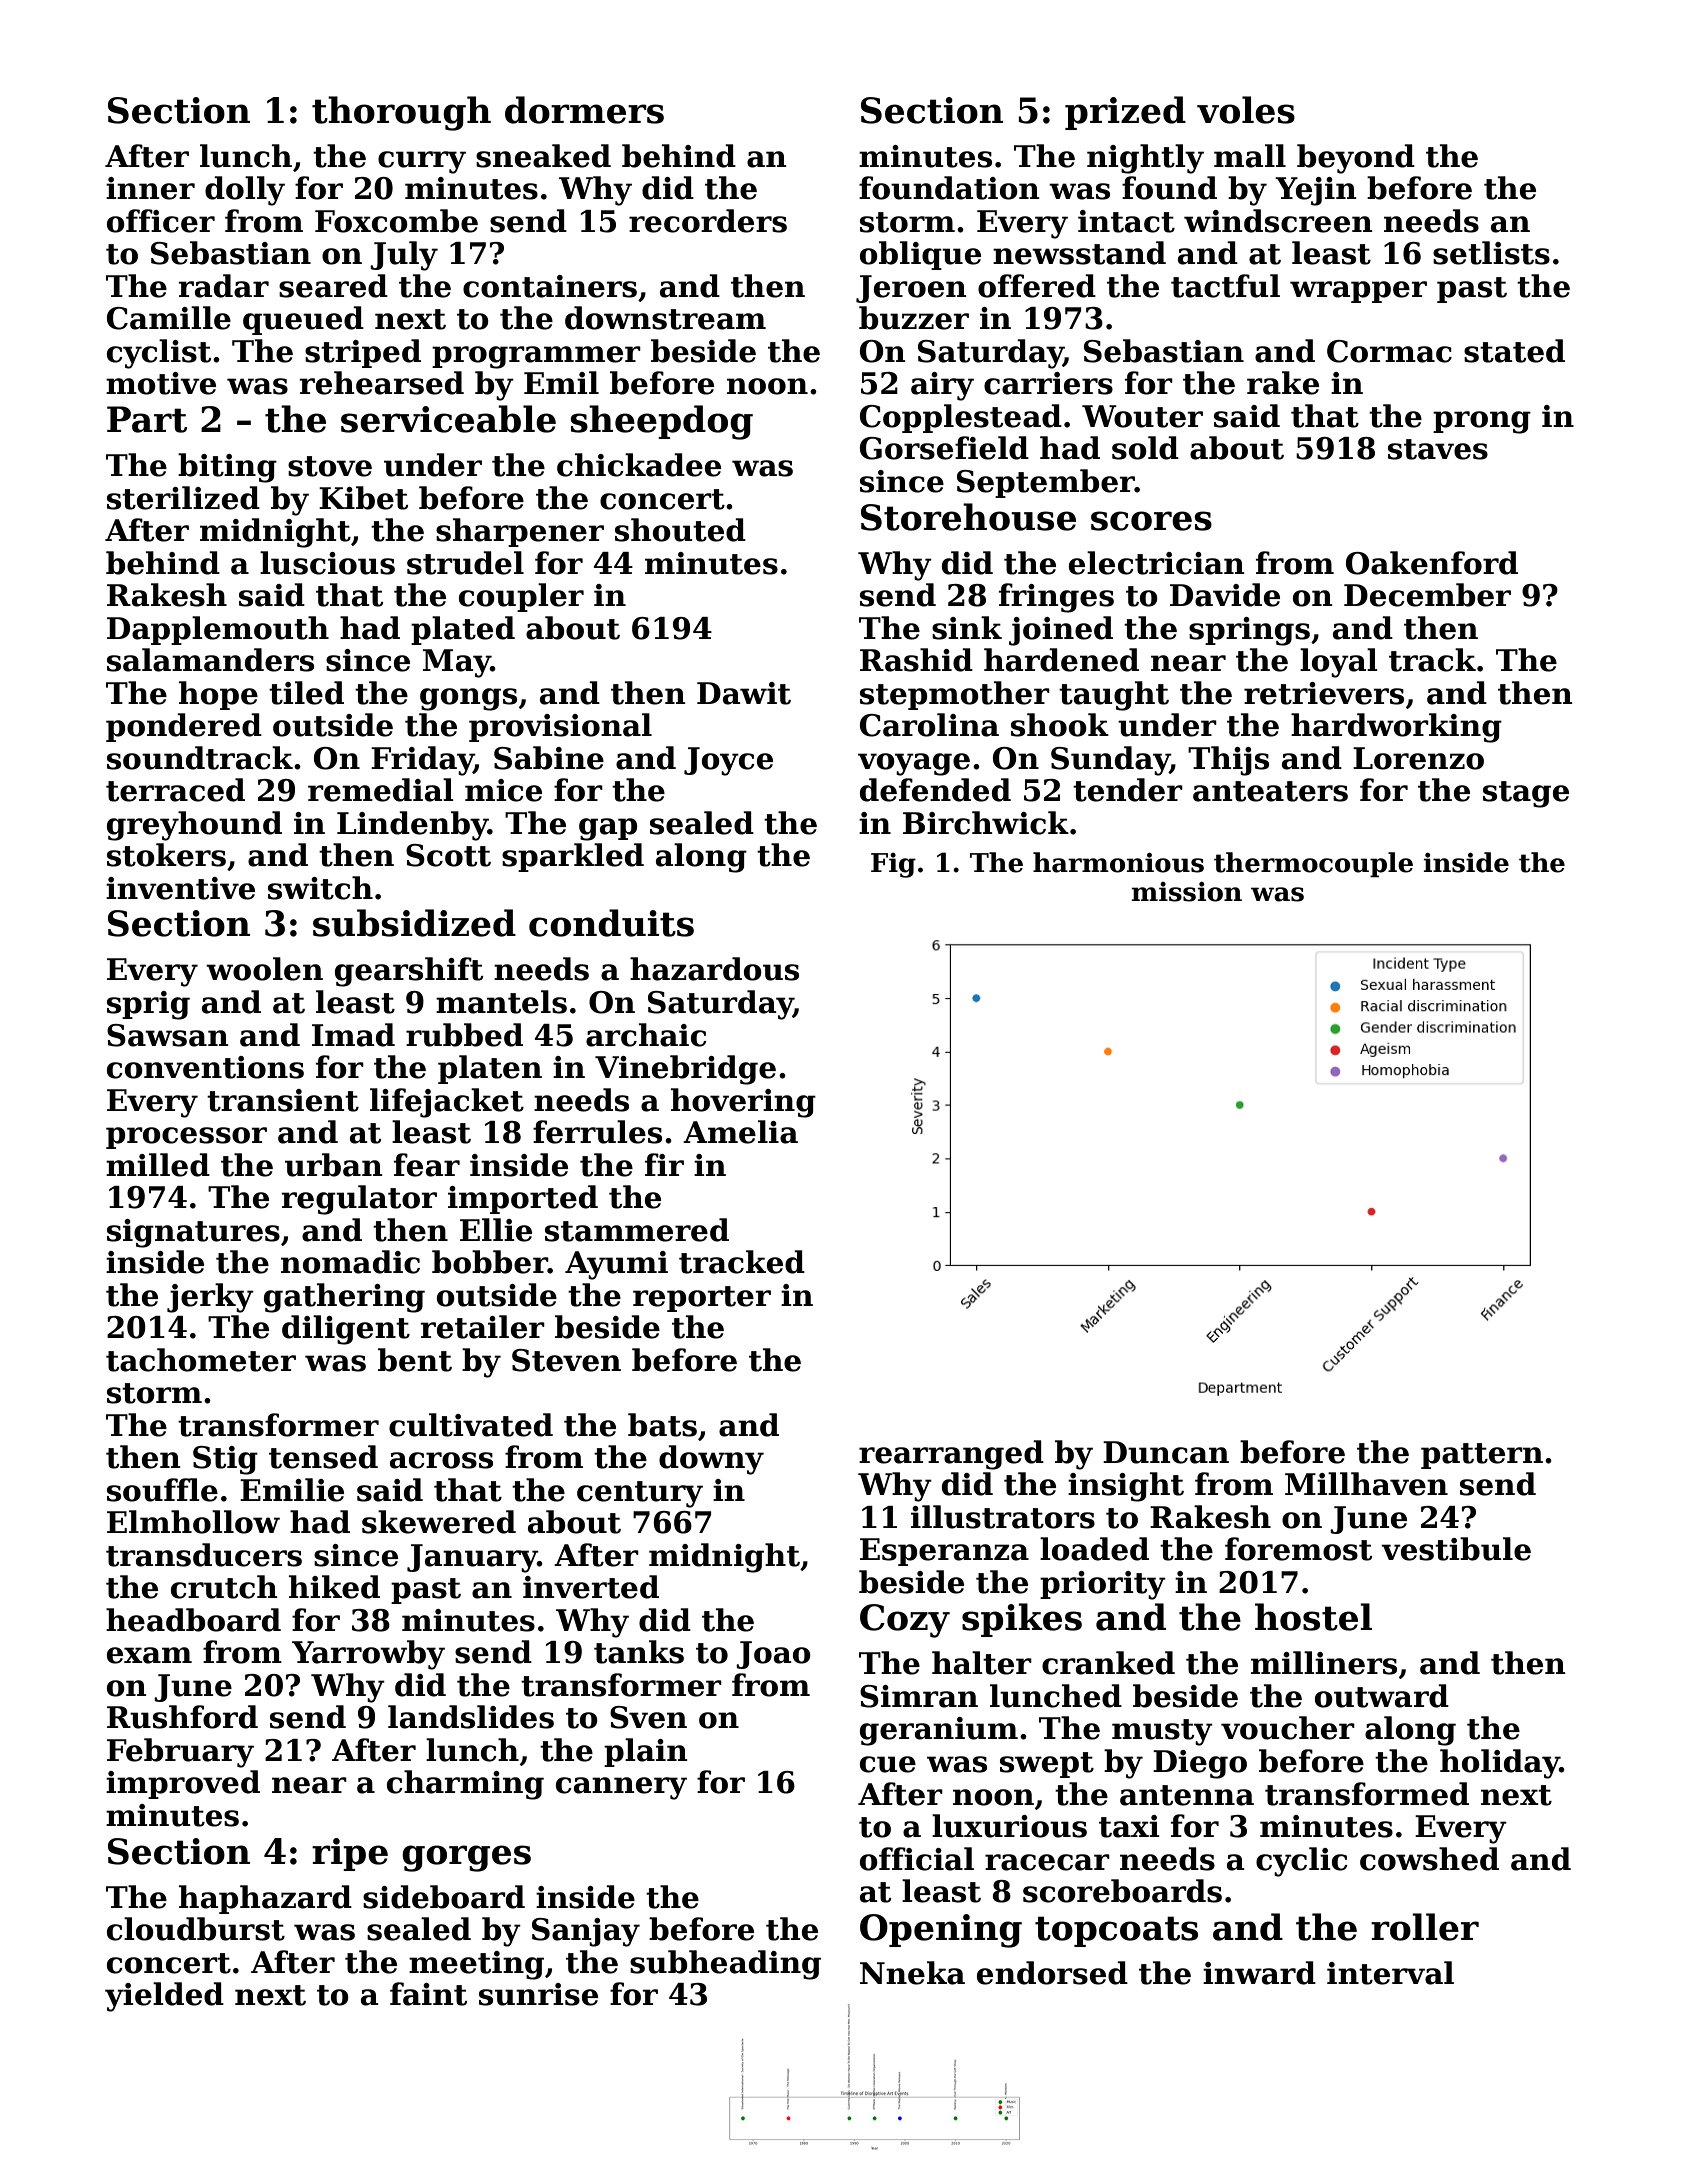 The height and width of the screenshot is (2178, 1683). I want to click on hazardous, so click(714, 969).
